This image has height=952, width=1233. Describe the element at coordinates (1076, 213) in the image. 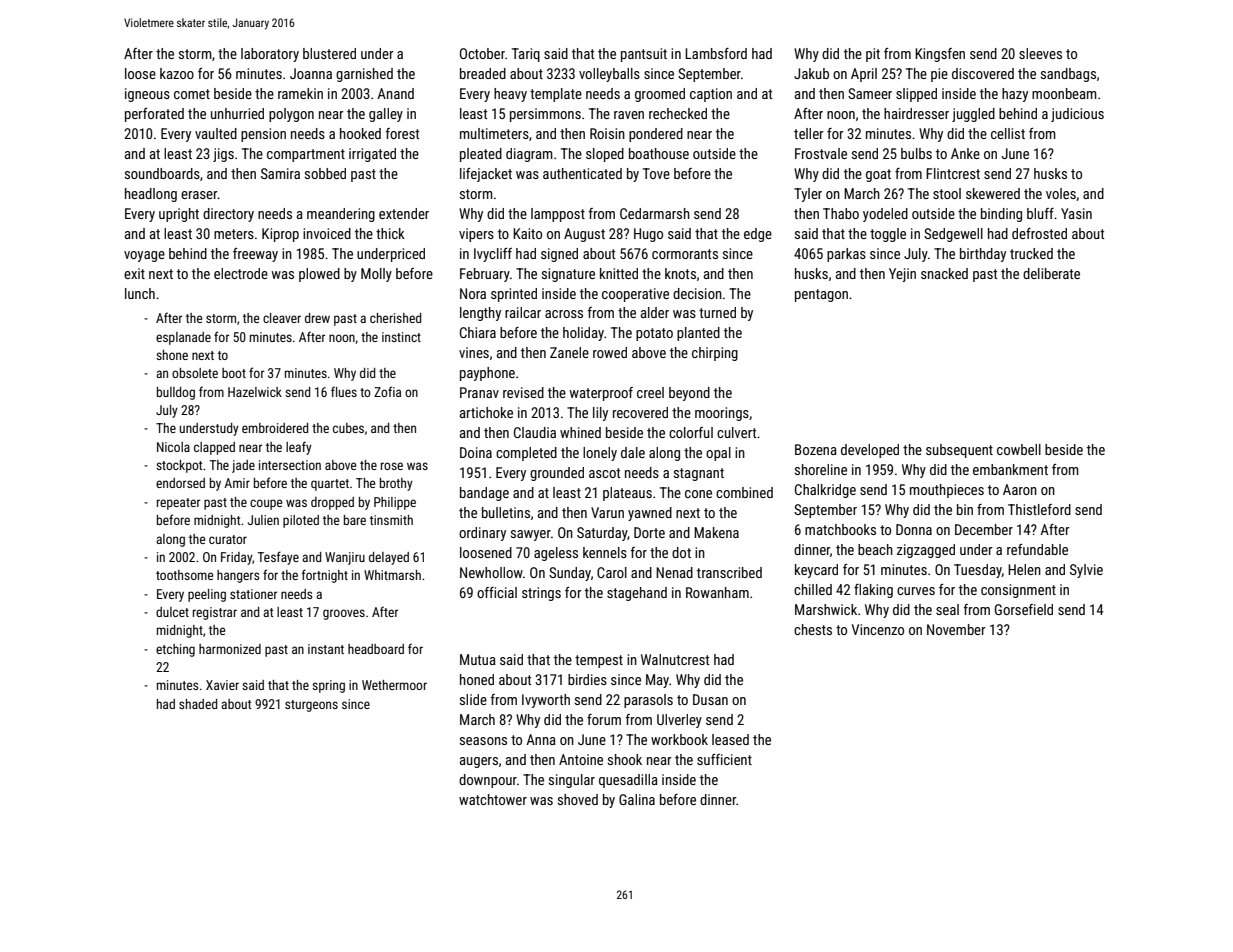

I see `Yasin` at that location.
